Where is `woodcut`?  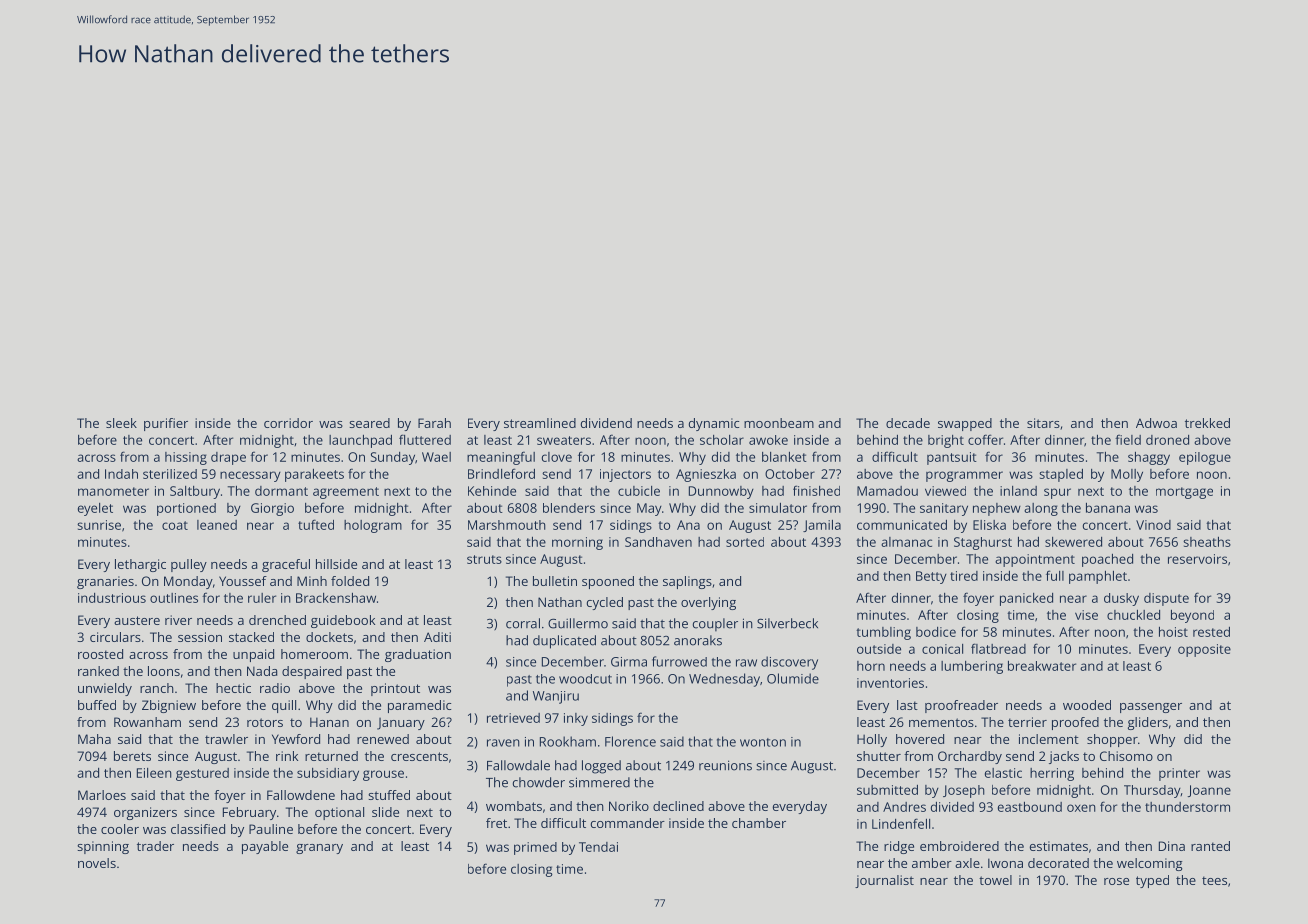
woodcut is located at coordinates (585, 679).
